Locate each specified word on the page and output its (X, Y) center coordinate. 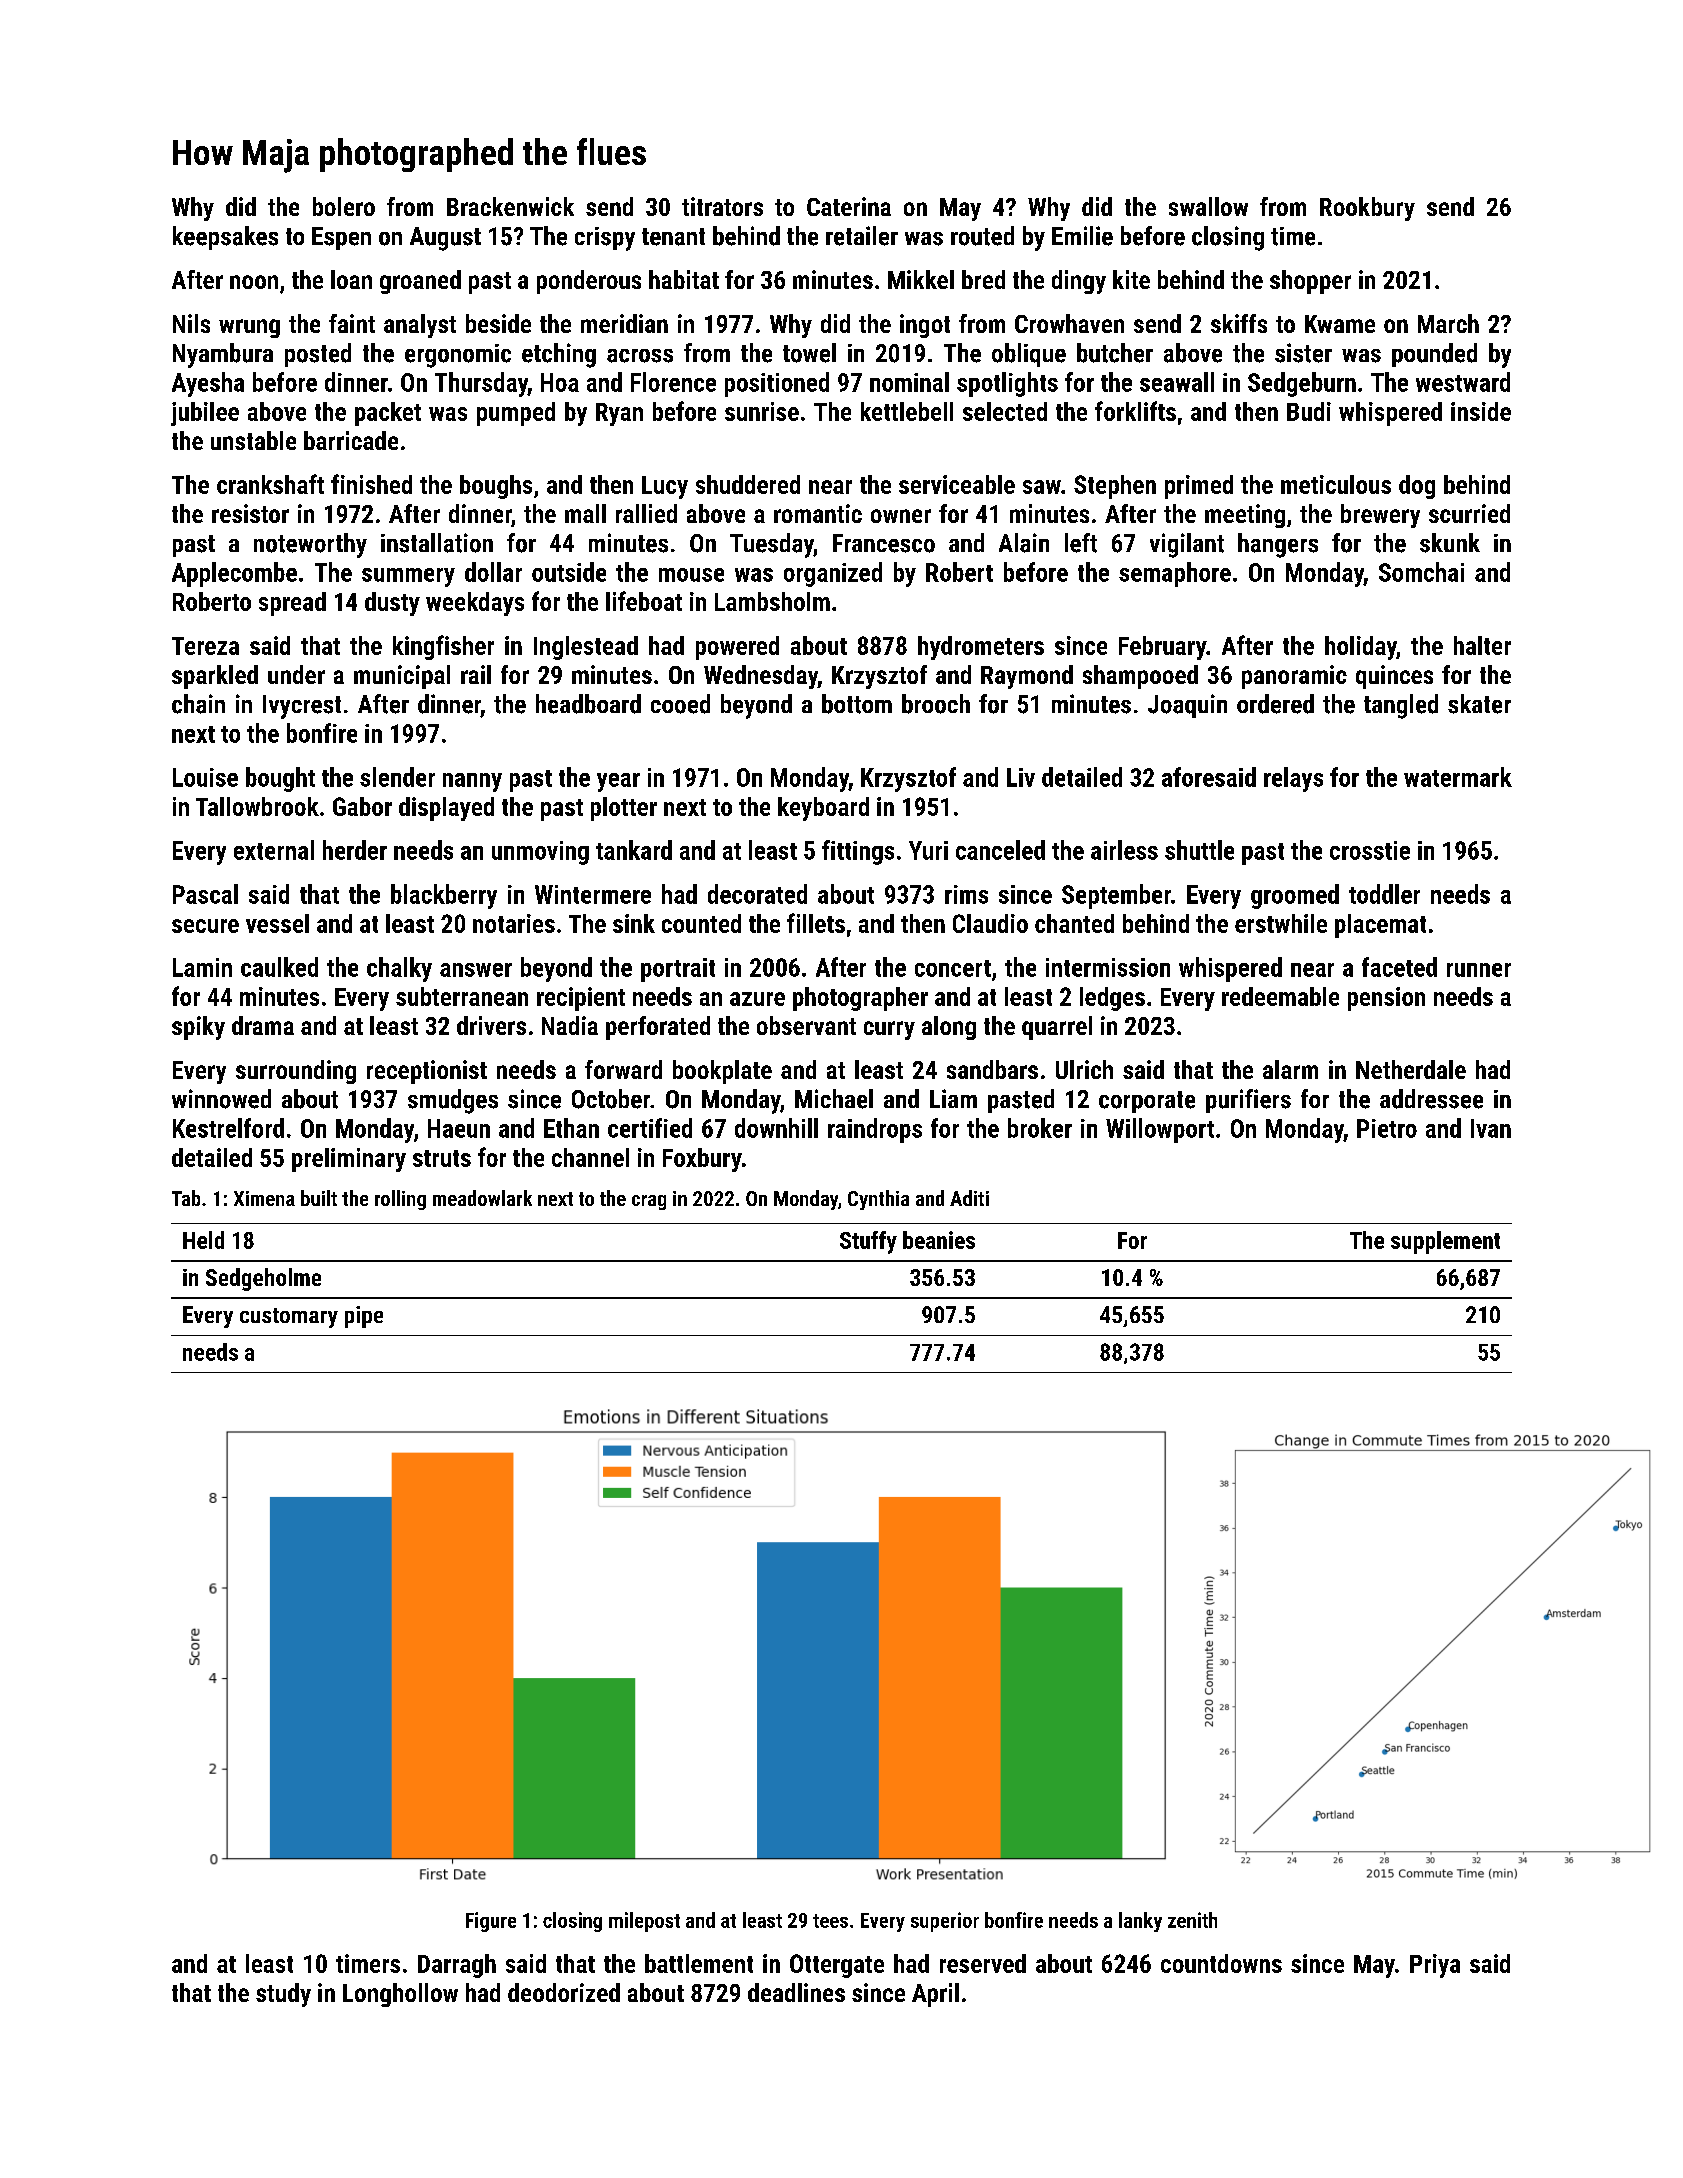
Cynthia (878, 1200)
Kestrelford (228, 1128)
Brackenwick (510, 206)
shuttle (1199, 850)
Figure (491, 1922)
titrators (722, 206)
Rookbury (1367, 209)
